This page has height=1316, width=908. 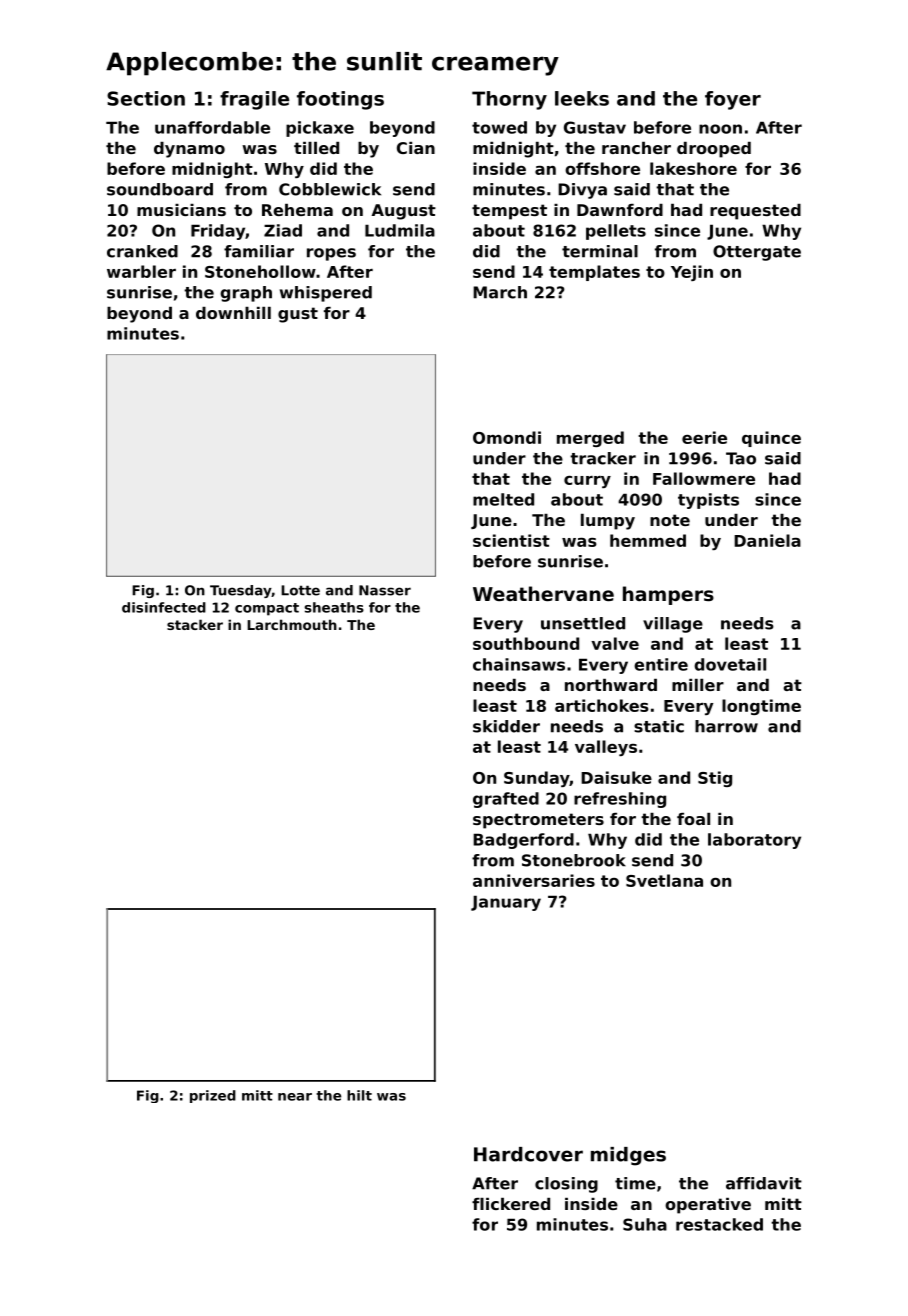 I want to click on prized, so click(x=213, y=1096).
